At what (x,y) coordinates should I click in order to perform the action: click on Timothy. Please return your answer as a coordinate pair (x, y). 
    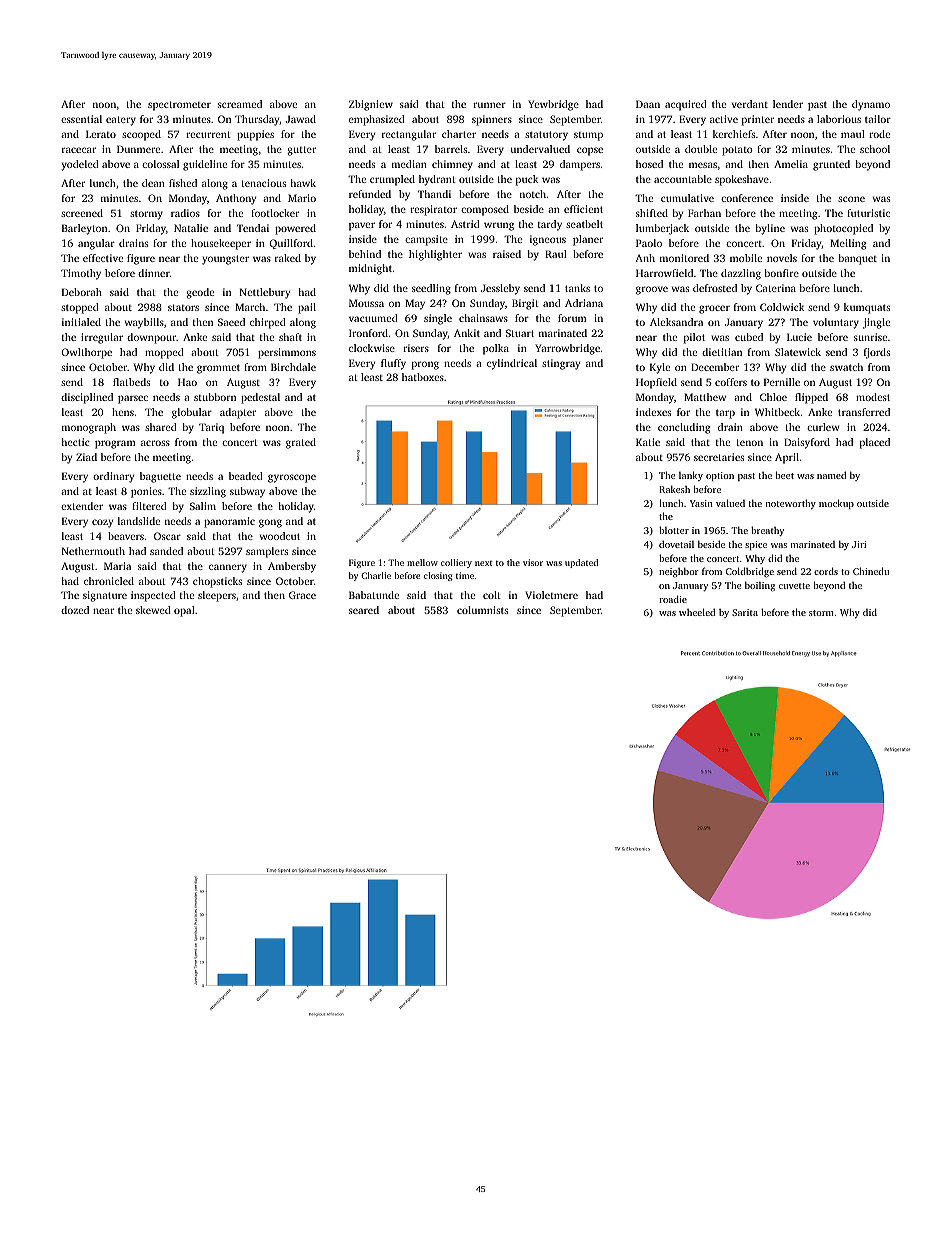
    Looking at the image, I should click on (81, 274).
